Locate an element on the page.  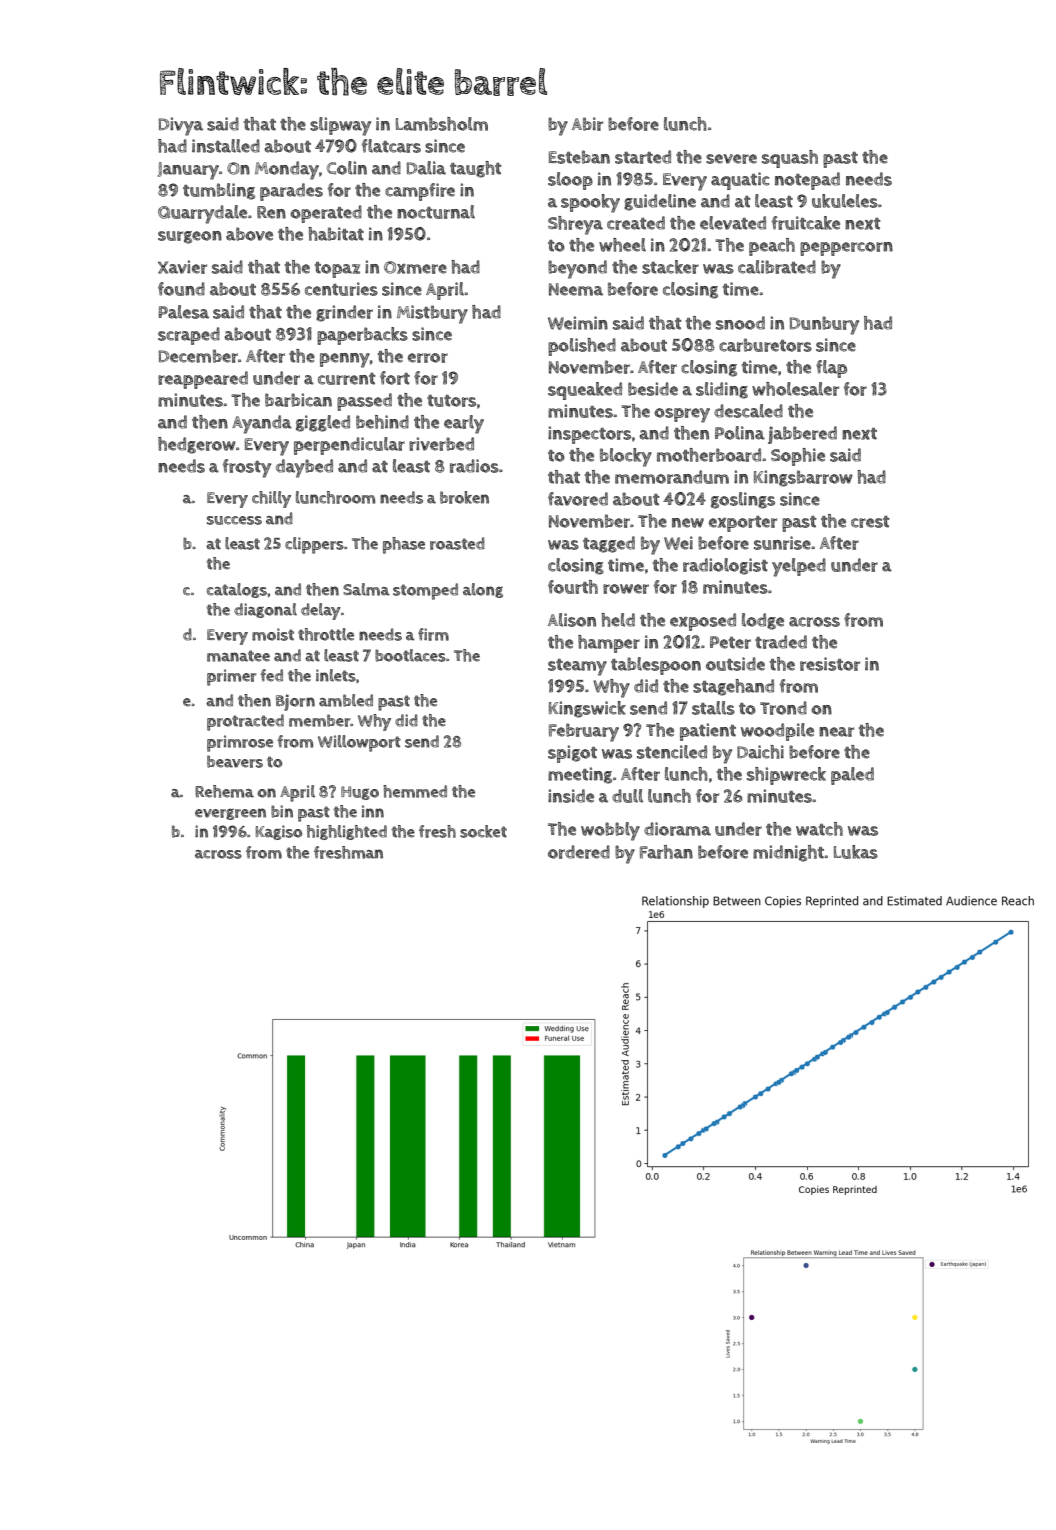
calibrated is located at coordinates (777, 267).
